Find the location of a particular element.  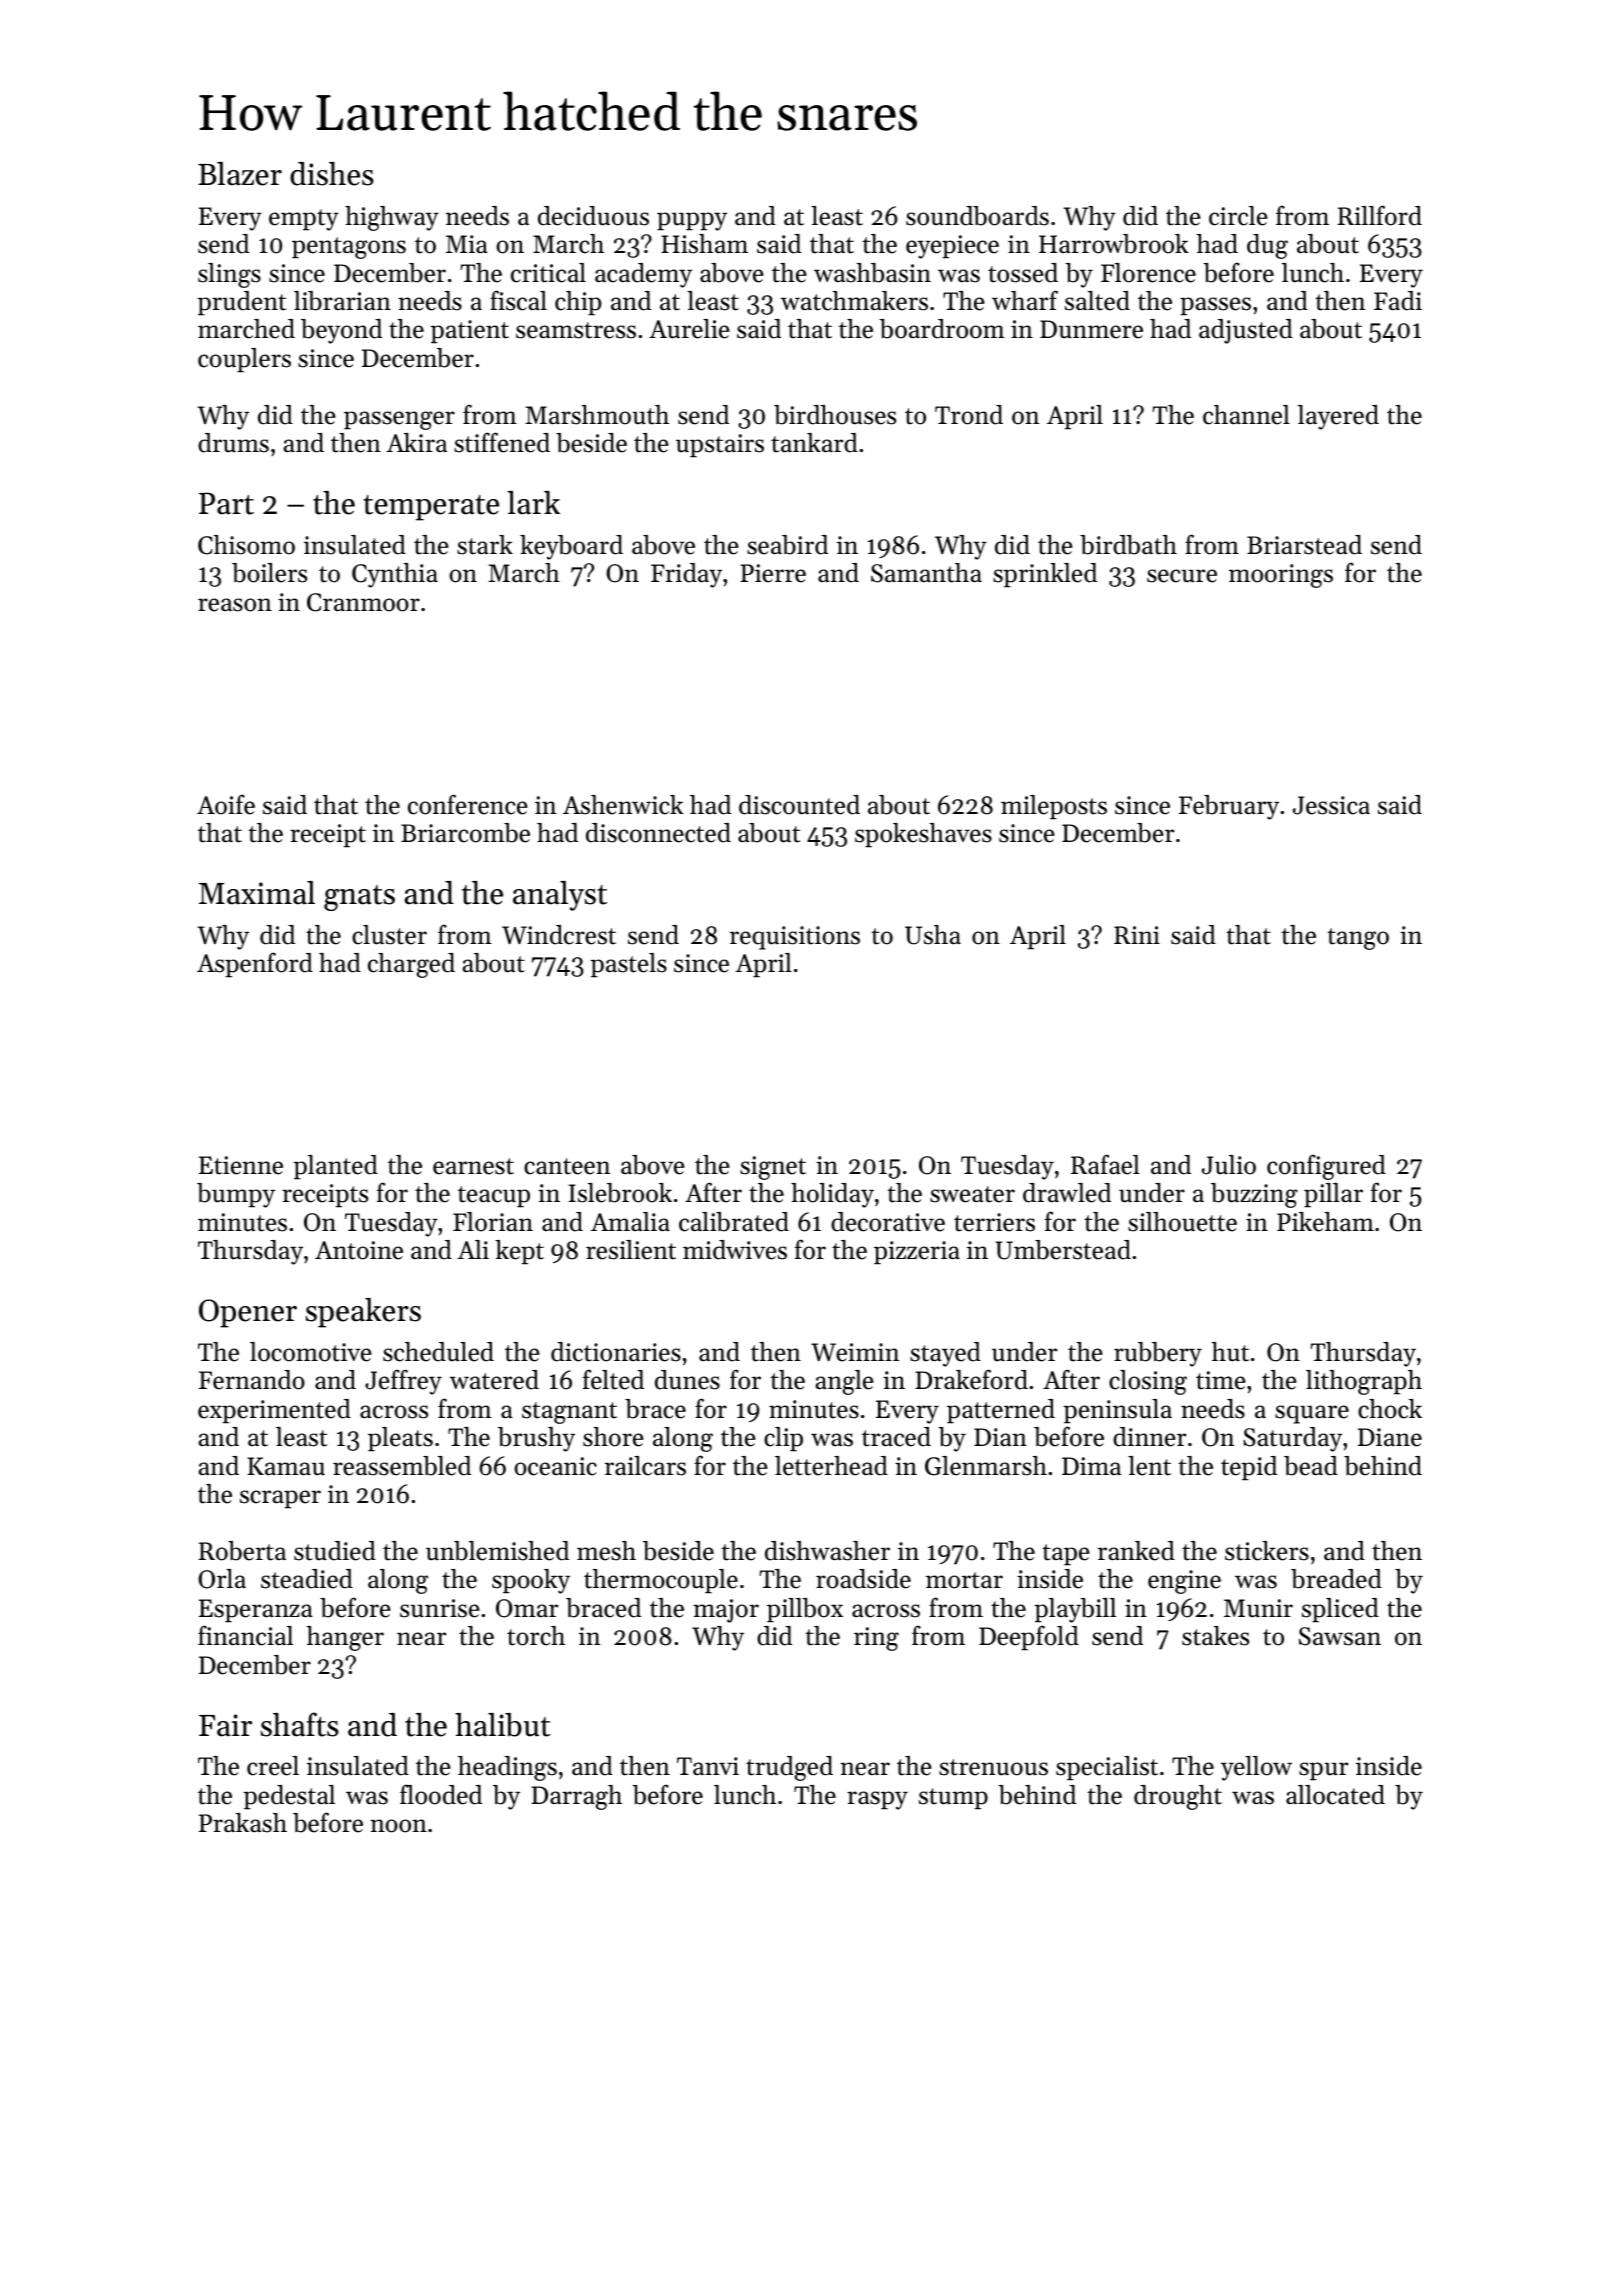

birdhouses is located at coordinates (835, 415).
